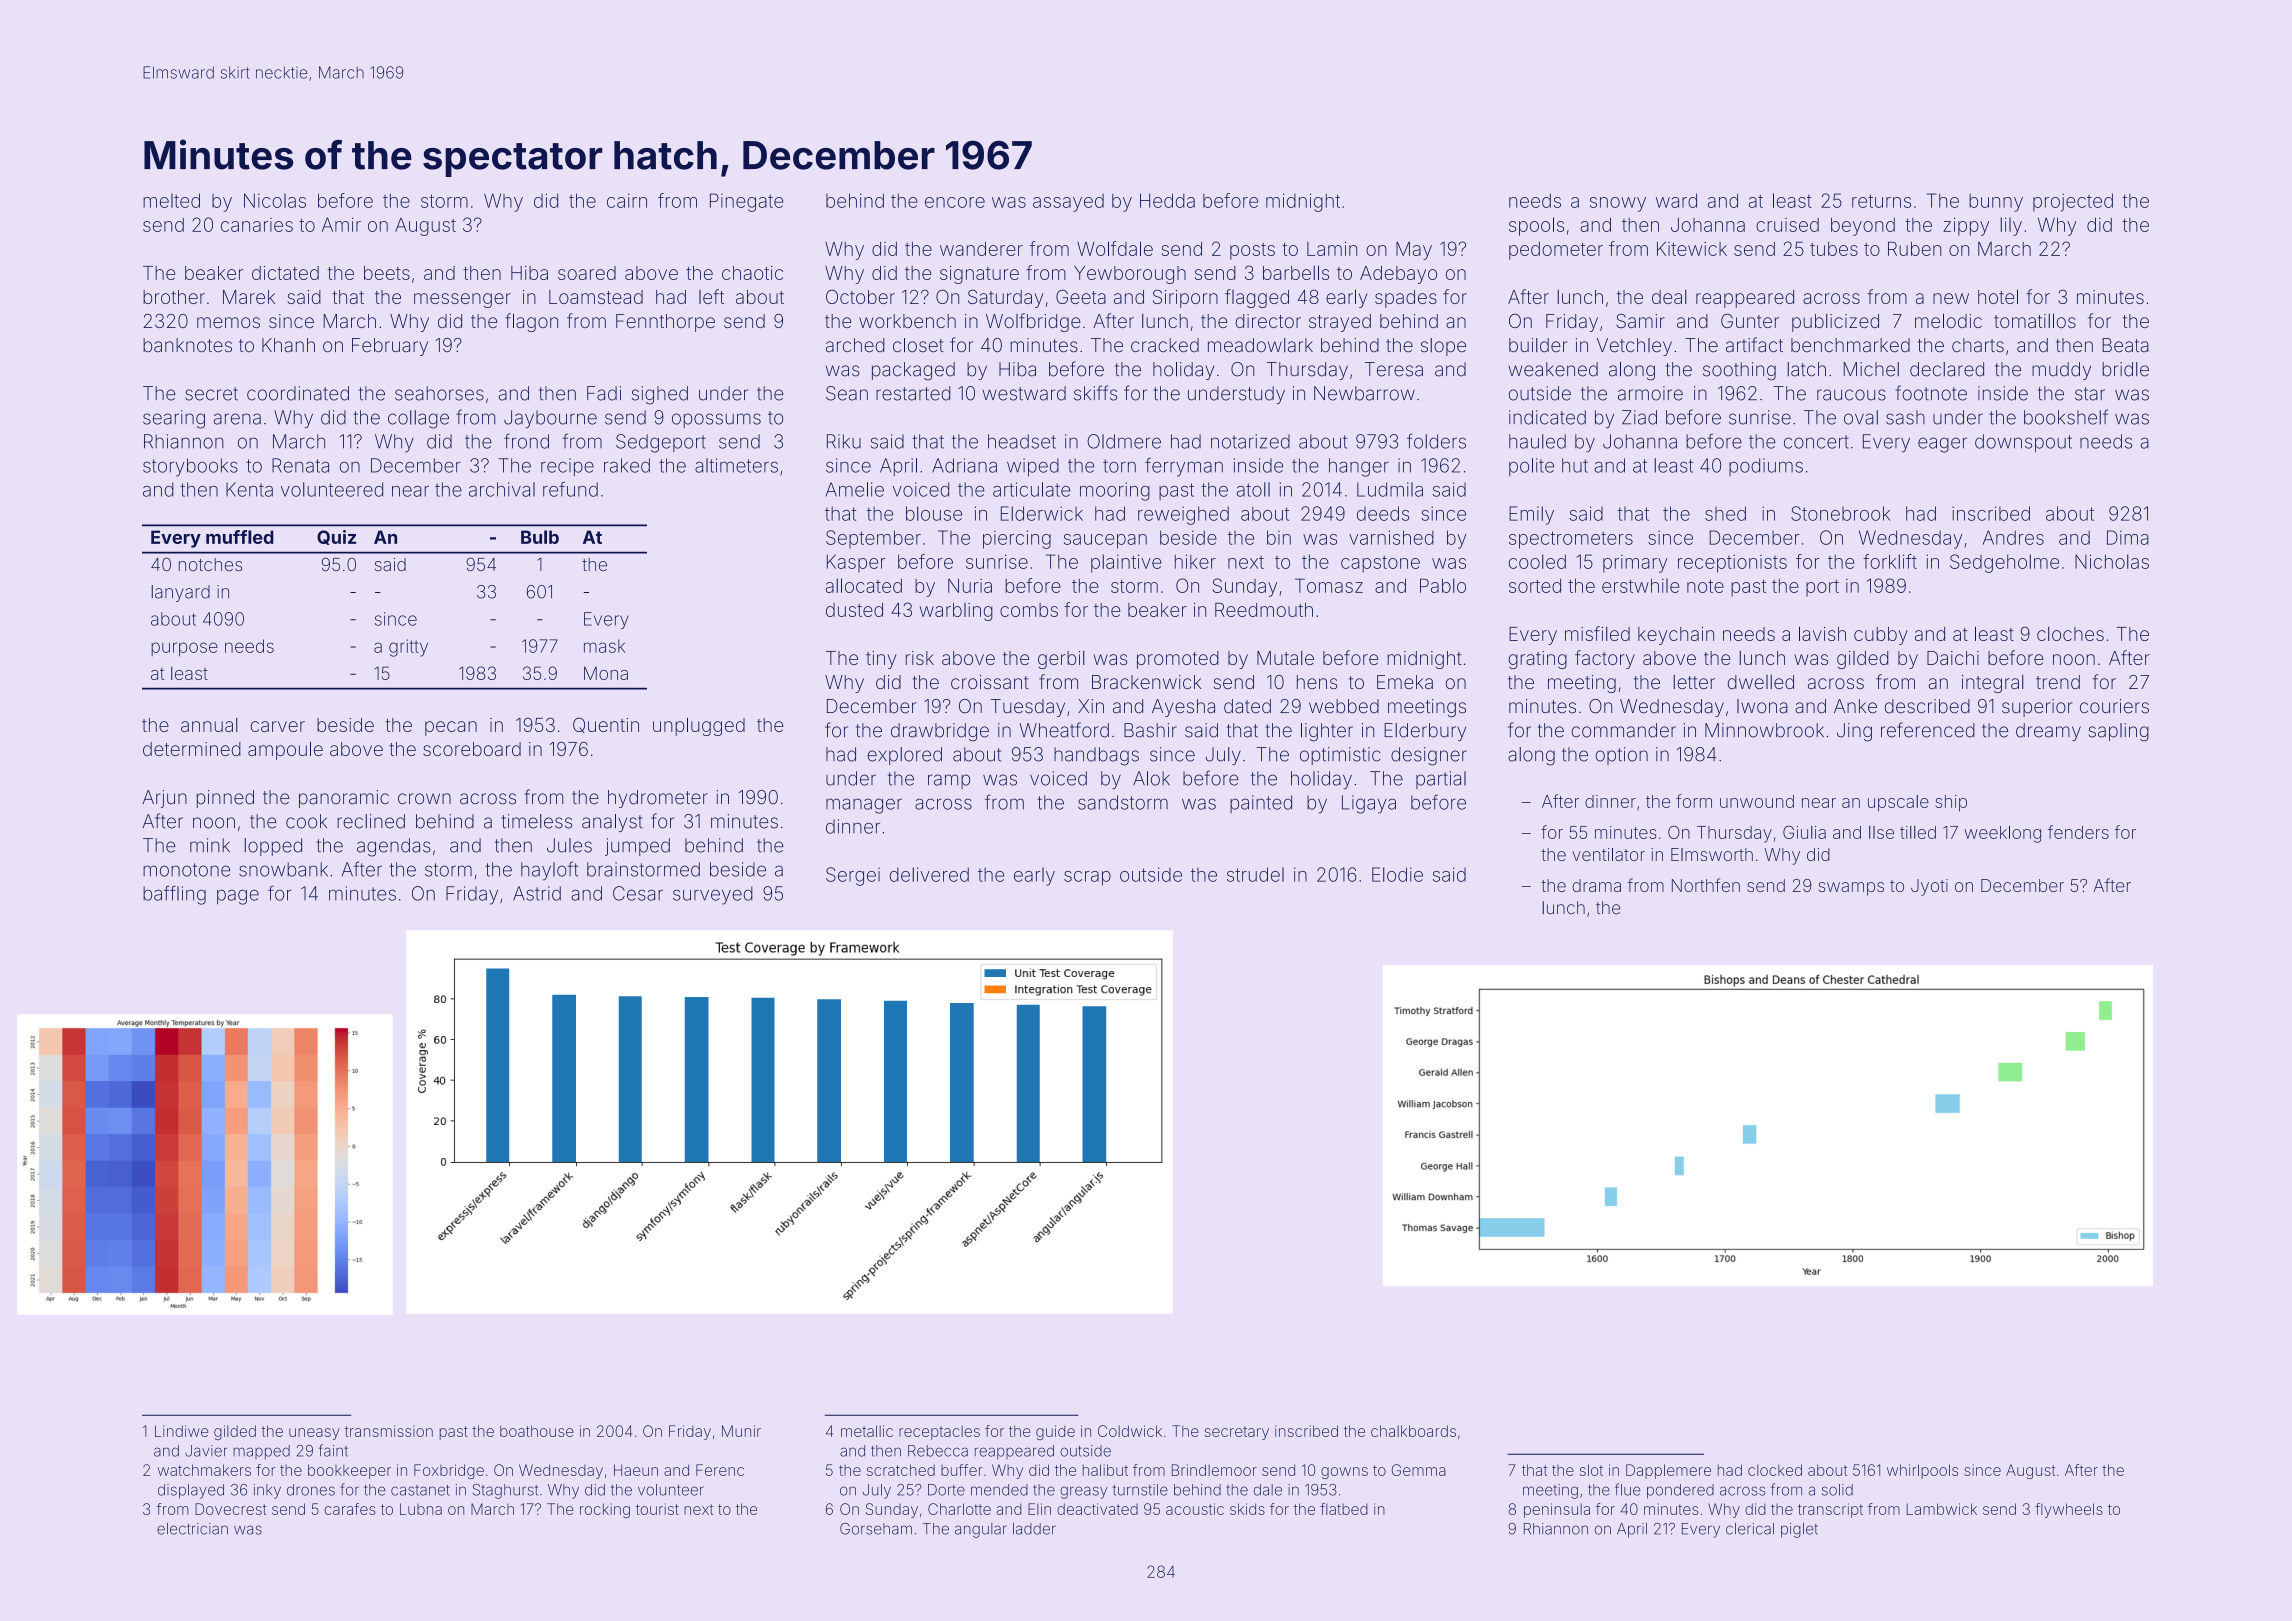 Image resolution: width=2292 pixels, height=1621 pixels. Describe the element at coordinates (1087, 878) in the document. I see `scrap` at that location.
